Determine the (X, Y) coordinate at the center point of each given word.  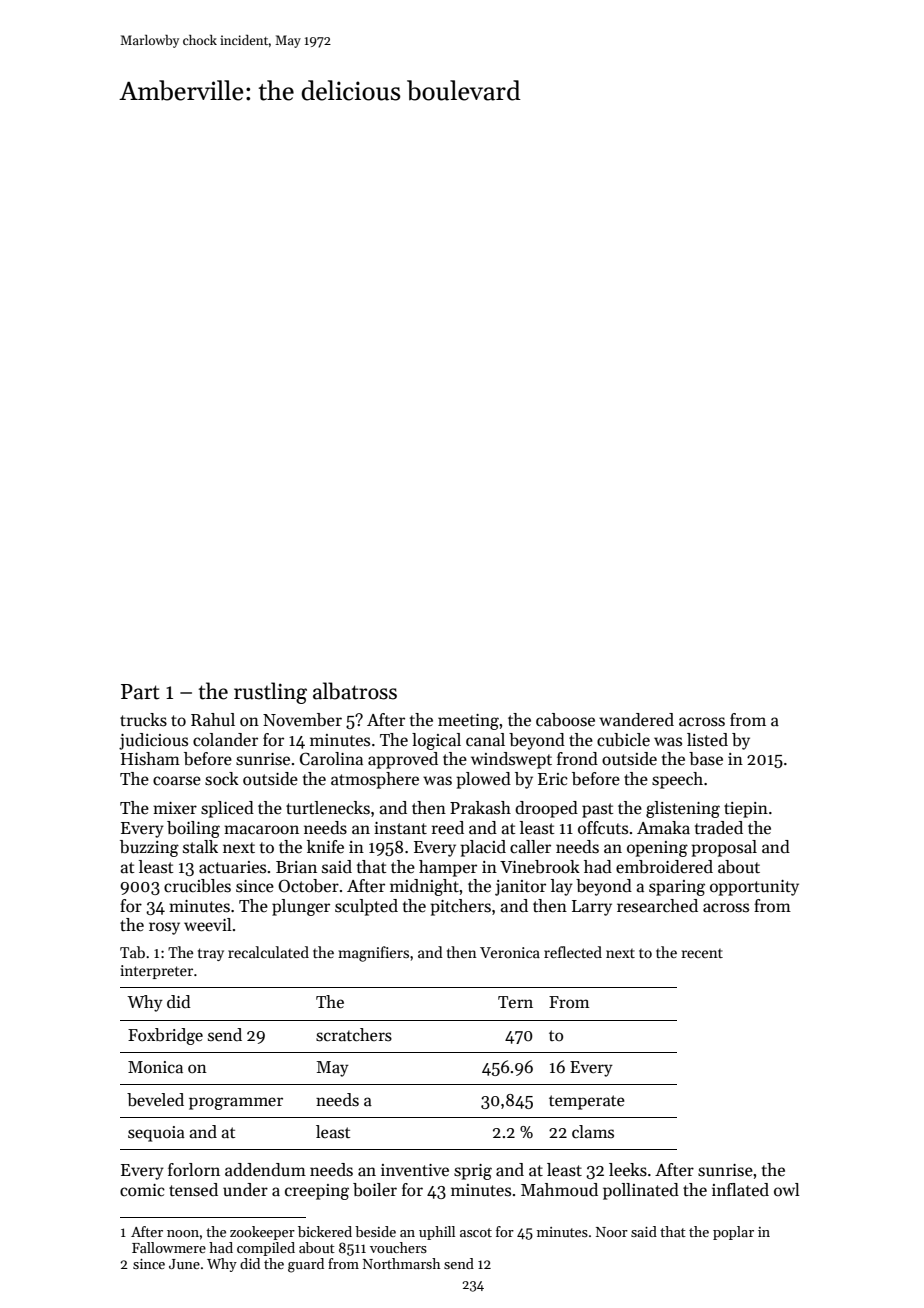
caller (530, 847)
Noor (612, 1232)
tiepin (746, 810)
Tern (515, 1002)
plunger (301, 907)
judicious (153, 741)
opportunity (754, 888)
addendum (265, 1170)
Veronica (510, 952)
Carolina (331, 759)
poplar (733, 1233)
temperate (587, 1102)
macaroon (261, 830)
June (184, 1264)
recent (702, 953)
